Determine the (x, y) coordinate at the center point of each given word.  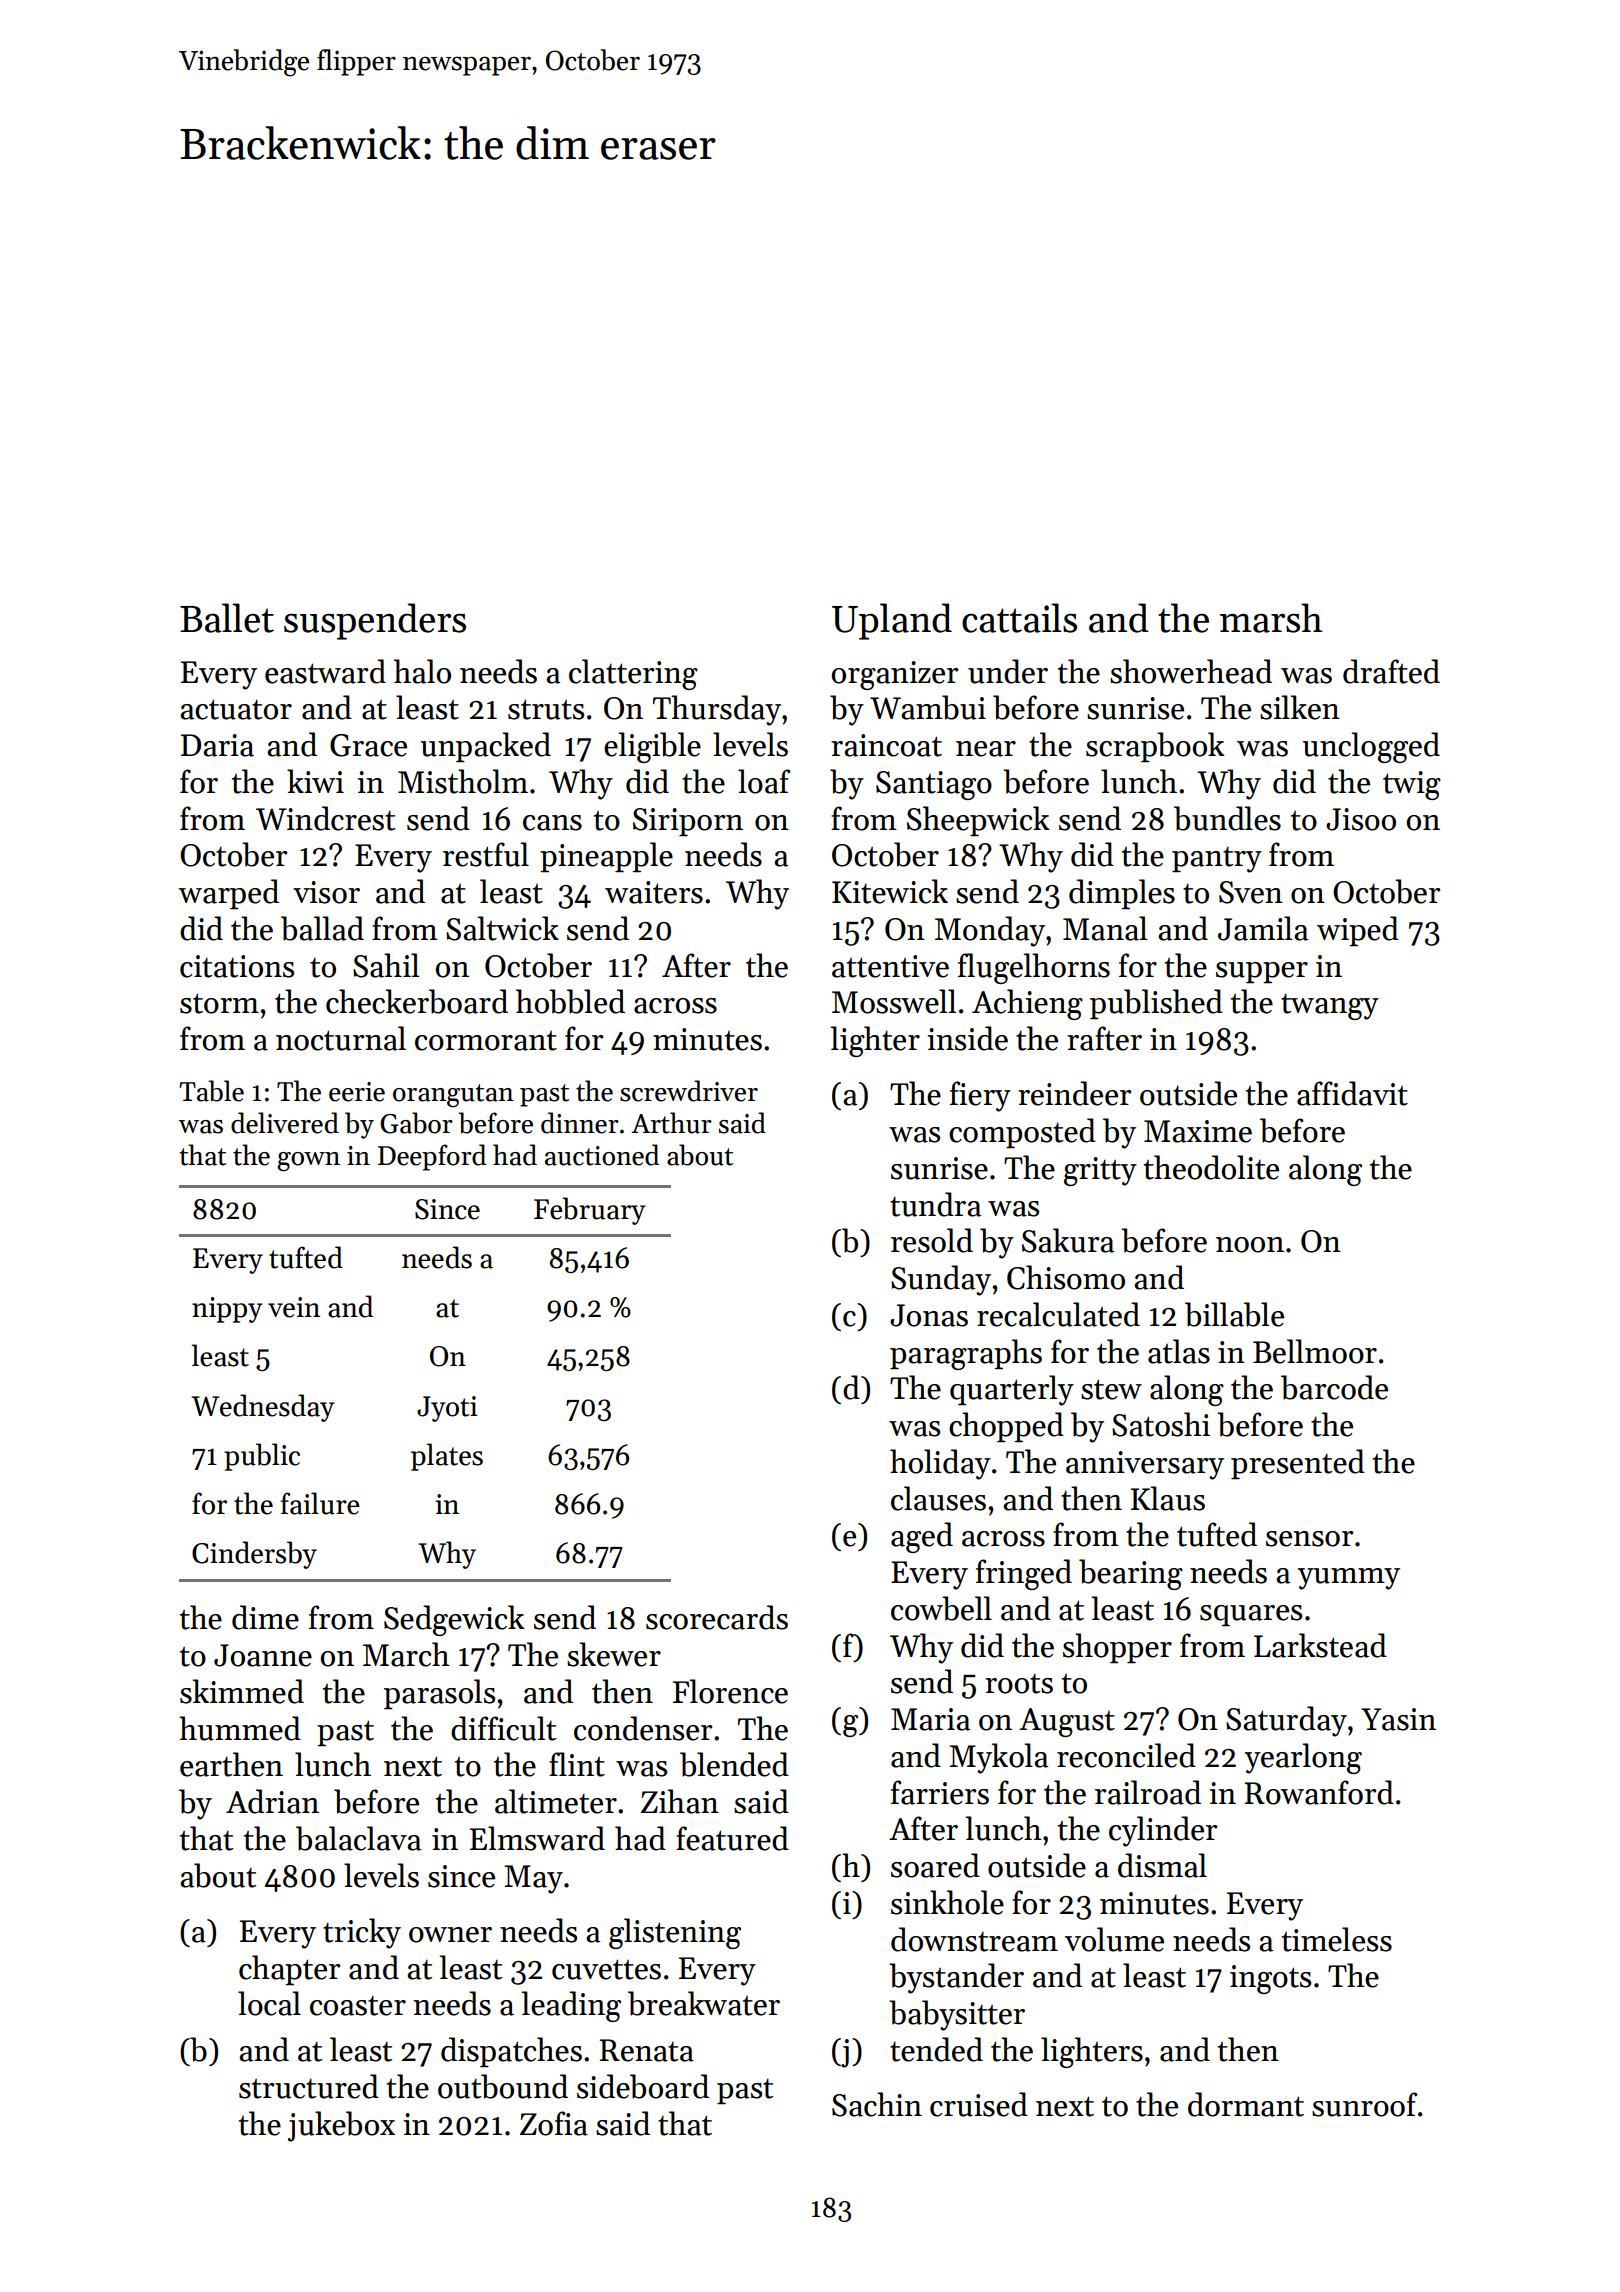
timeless (1337, 1939)
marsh (1271, 618)
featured (732, 1838)
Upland (892, 621)
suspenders (375, 621)
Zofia (554, 2123)
